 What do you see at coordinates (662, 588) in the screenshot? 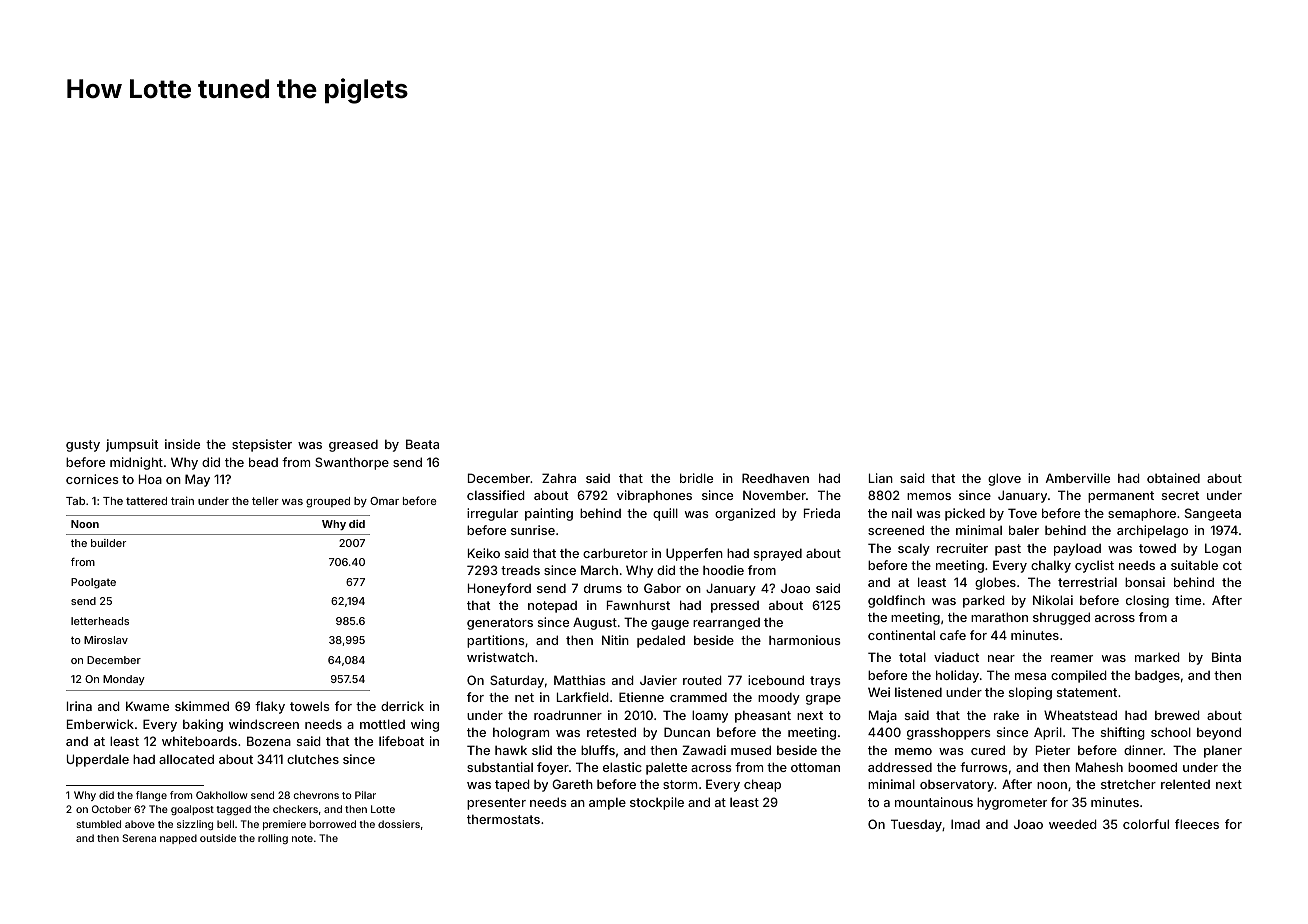
I see `Gabor` at bounding box center [662, 588].
